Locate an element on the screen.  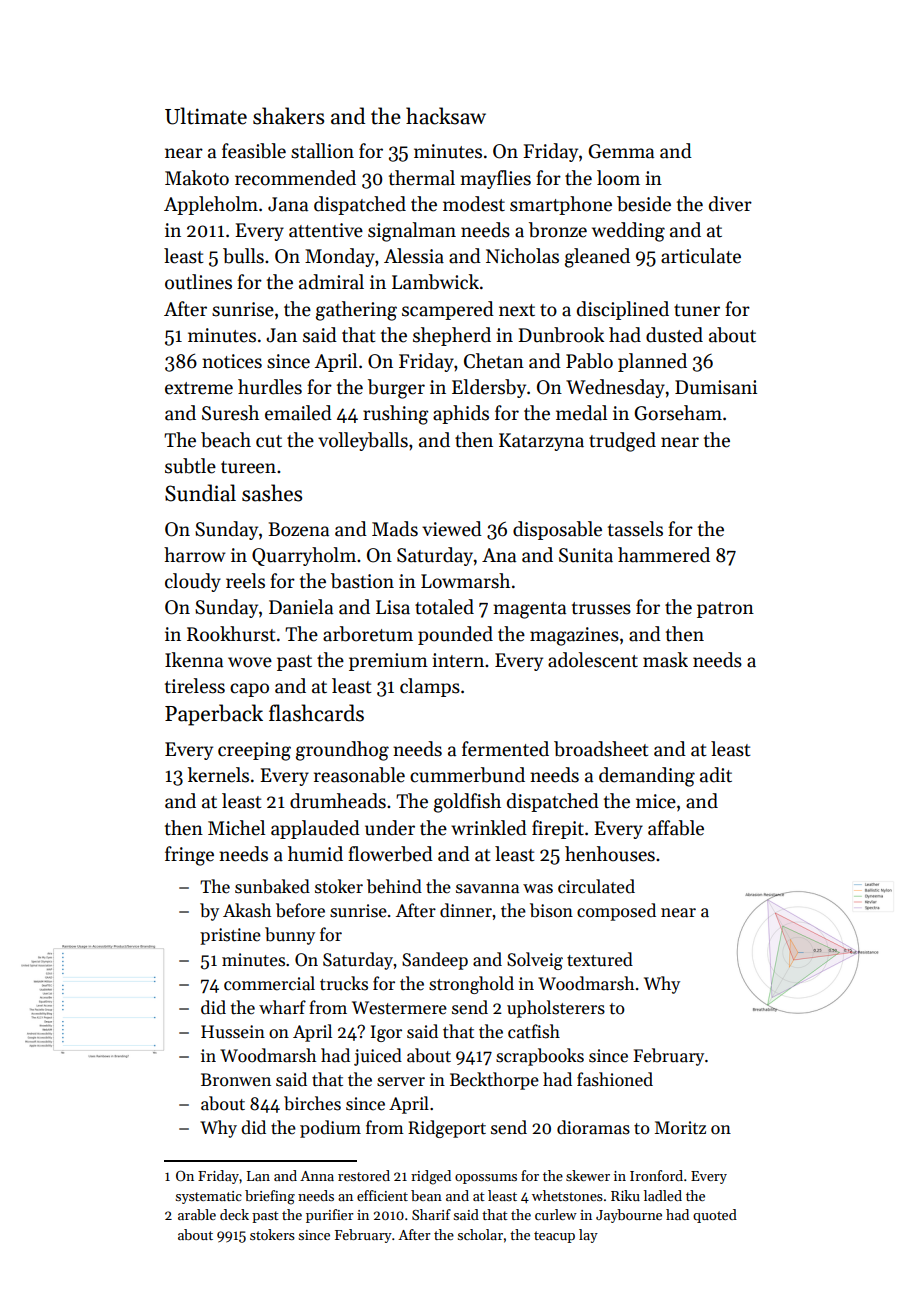
Gemma is located at coordinates (621, 151).
